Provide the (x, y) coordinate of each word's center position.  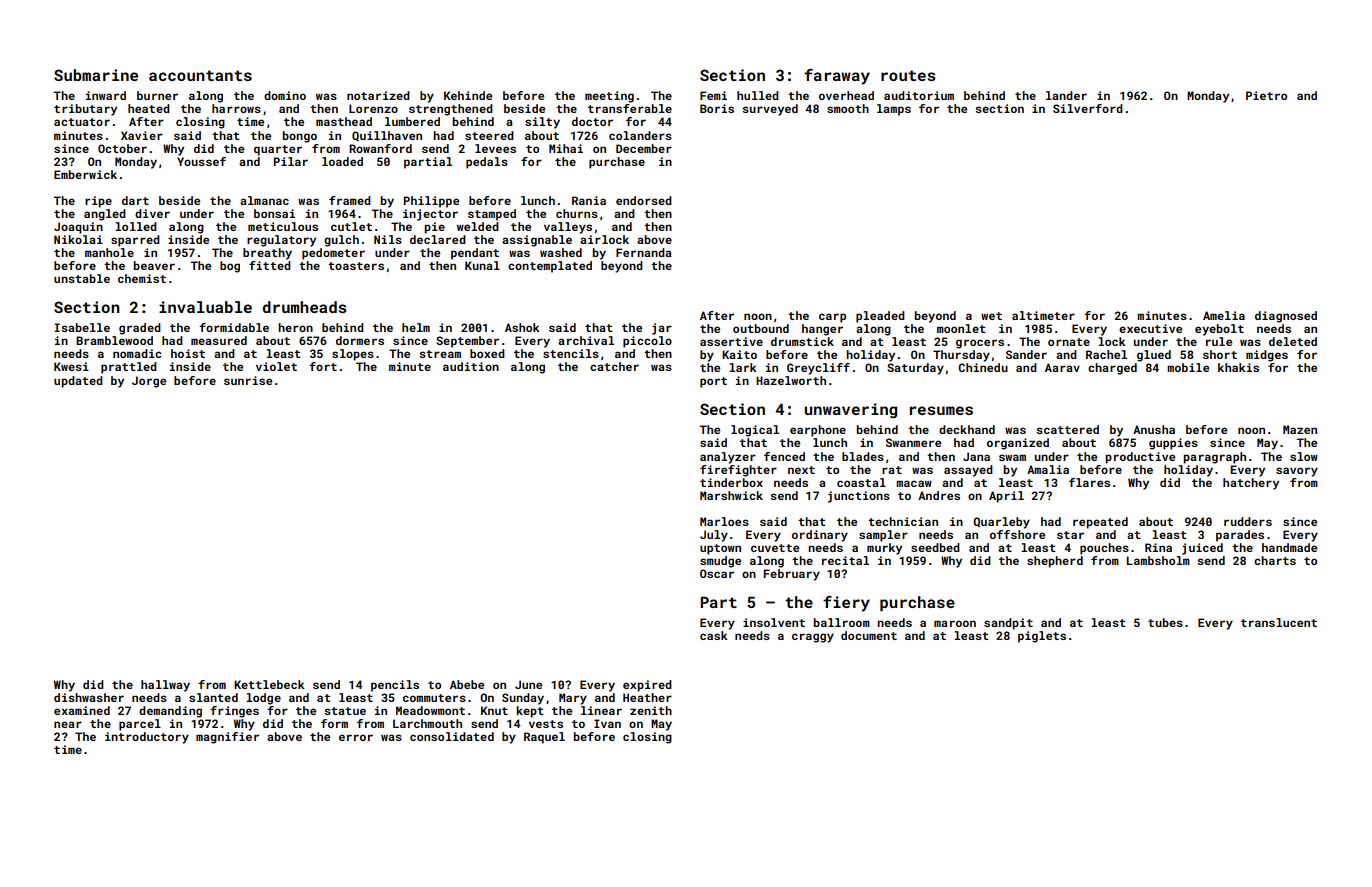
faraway (837, 77)
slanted (213, 697)
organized (1018, 444)
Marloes (724, 521)
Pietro (1266, 95)
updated (78, 382)
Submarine (96, 75)
